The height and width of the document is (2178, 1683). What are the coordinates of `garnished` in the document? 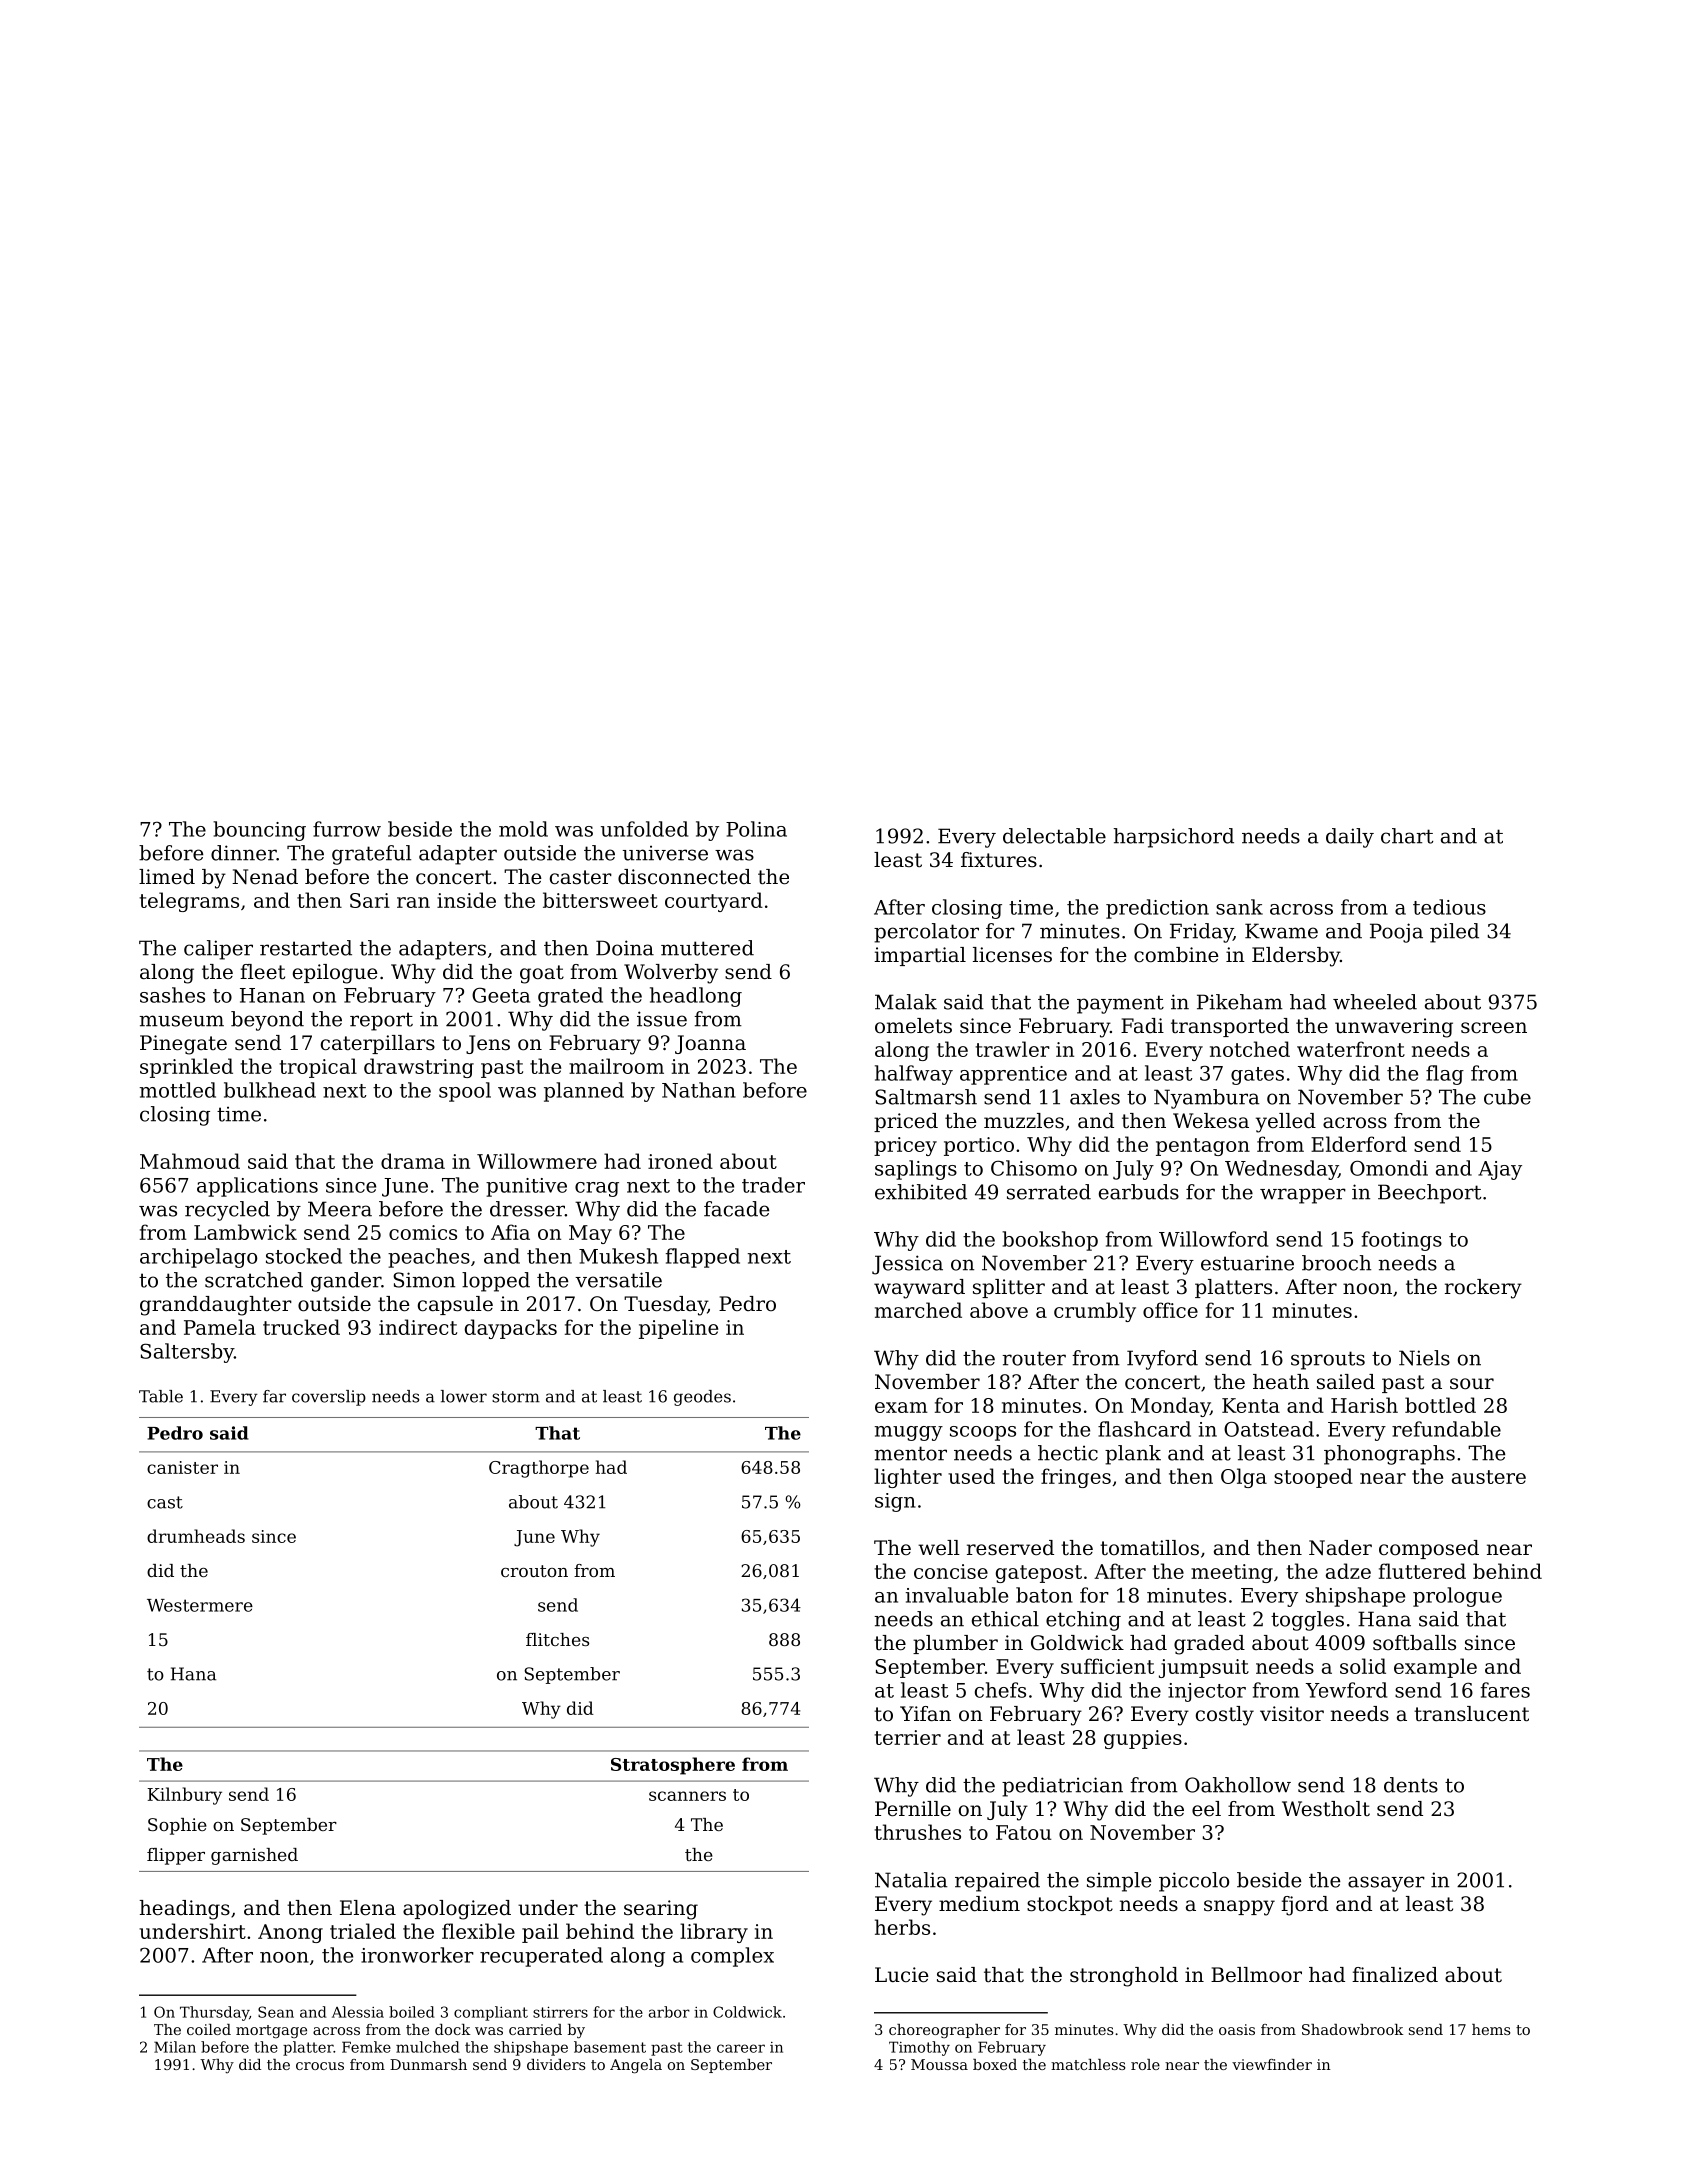 It's located at (254, 1856).
